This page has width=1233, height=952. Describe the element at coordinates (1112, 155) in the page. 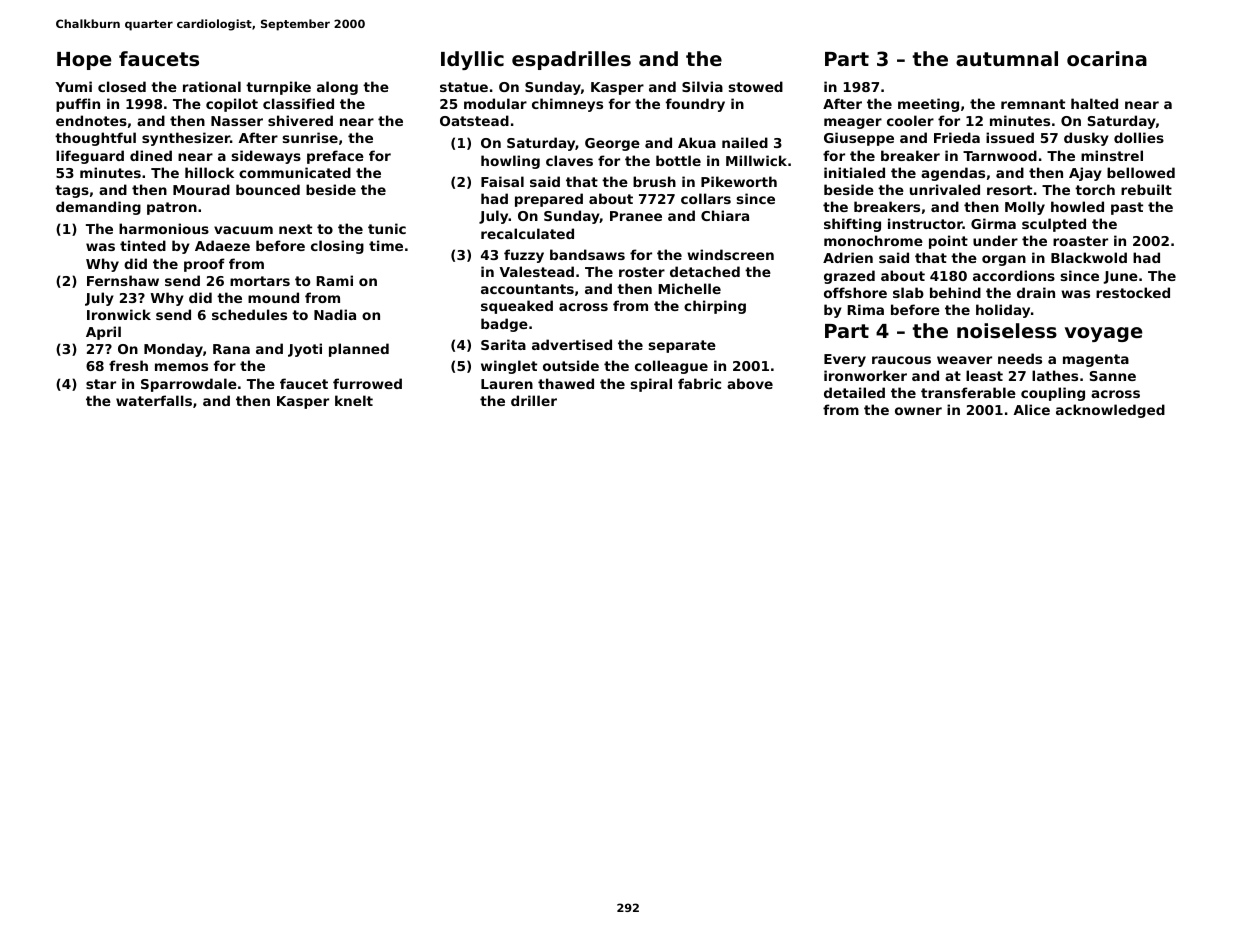

I see `minstrel` at that location.
